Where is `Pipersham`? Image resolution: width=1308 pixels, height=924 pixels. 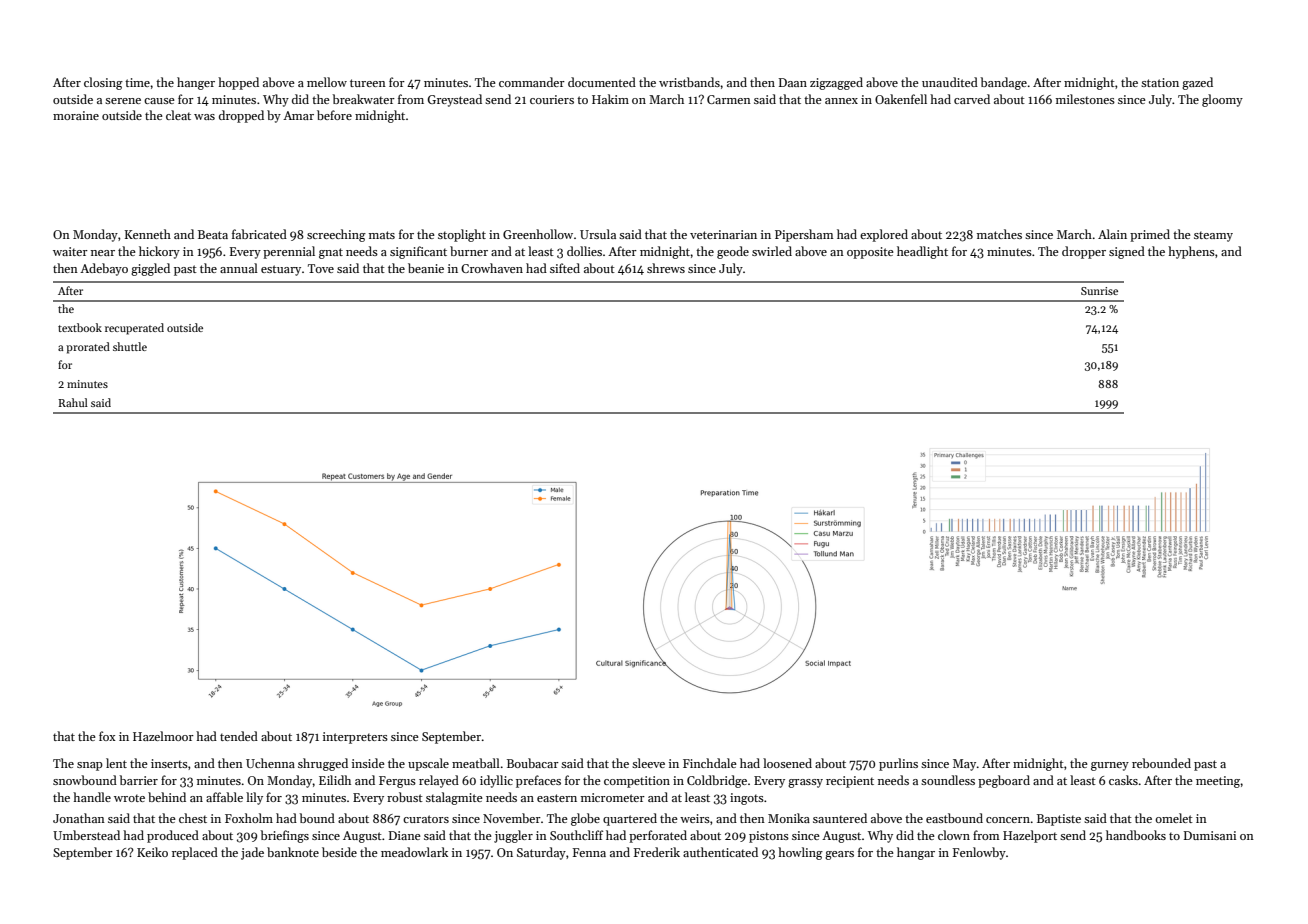
Pipersham is located at coordinates (804, 235).
